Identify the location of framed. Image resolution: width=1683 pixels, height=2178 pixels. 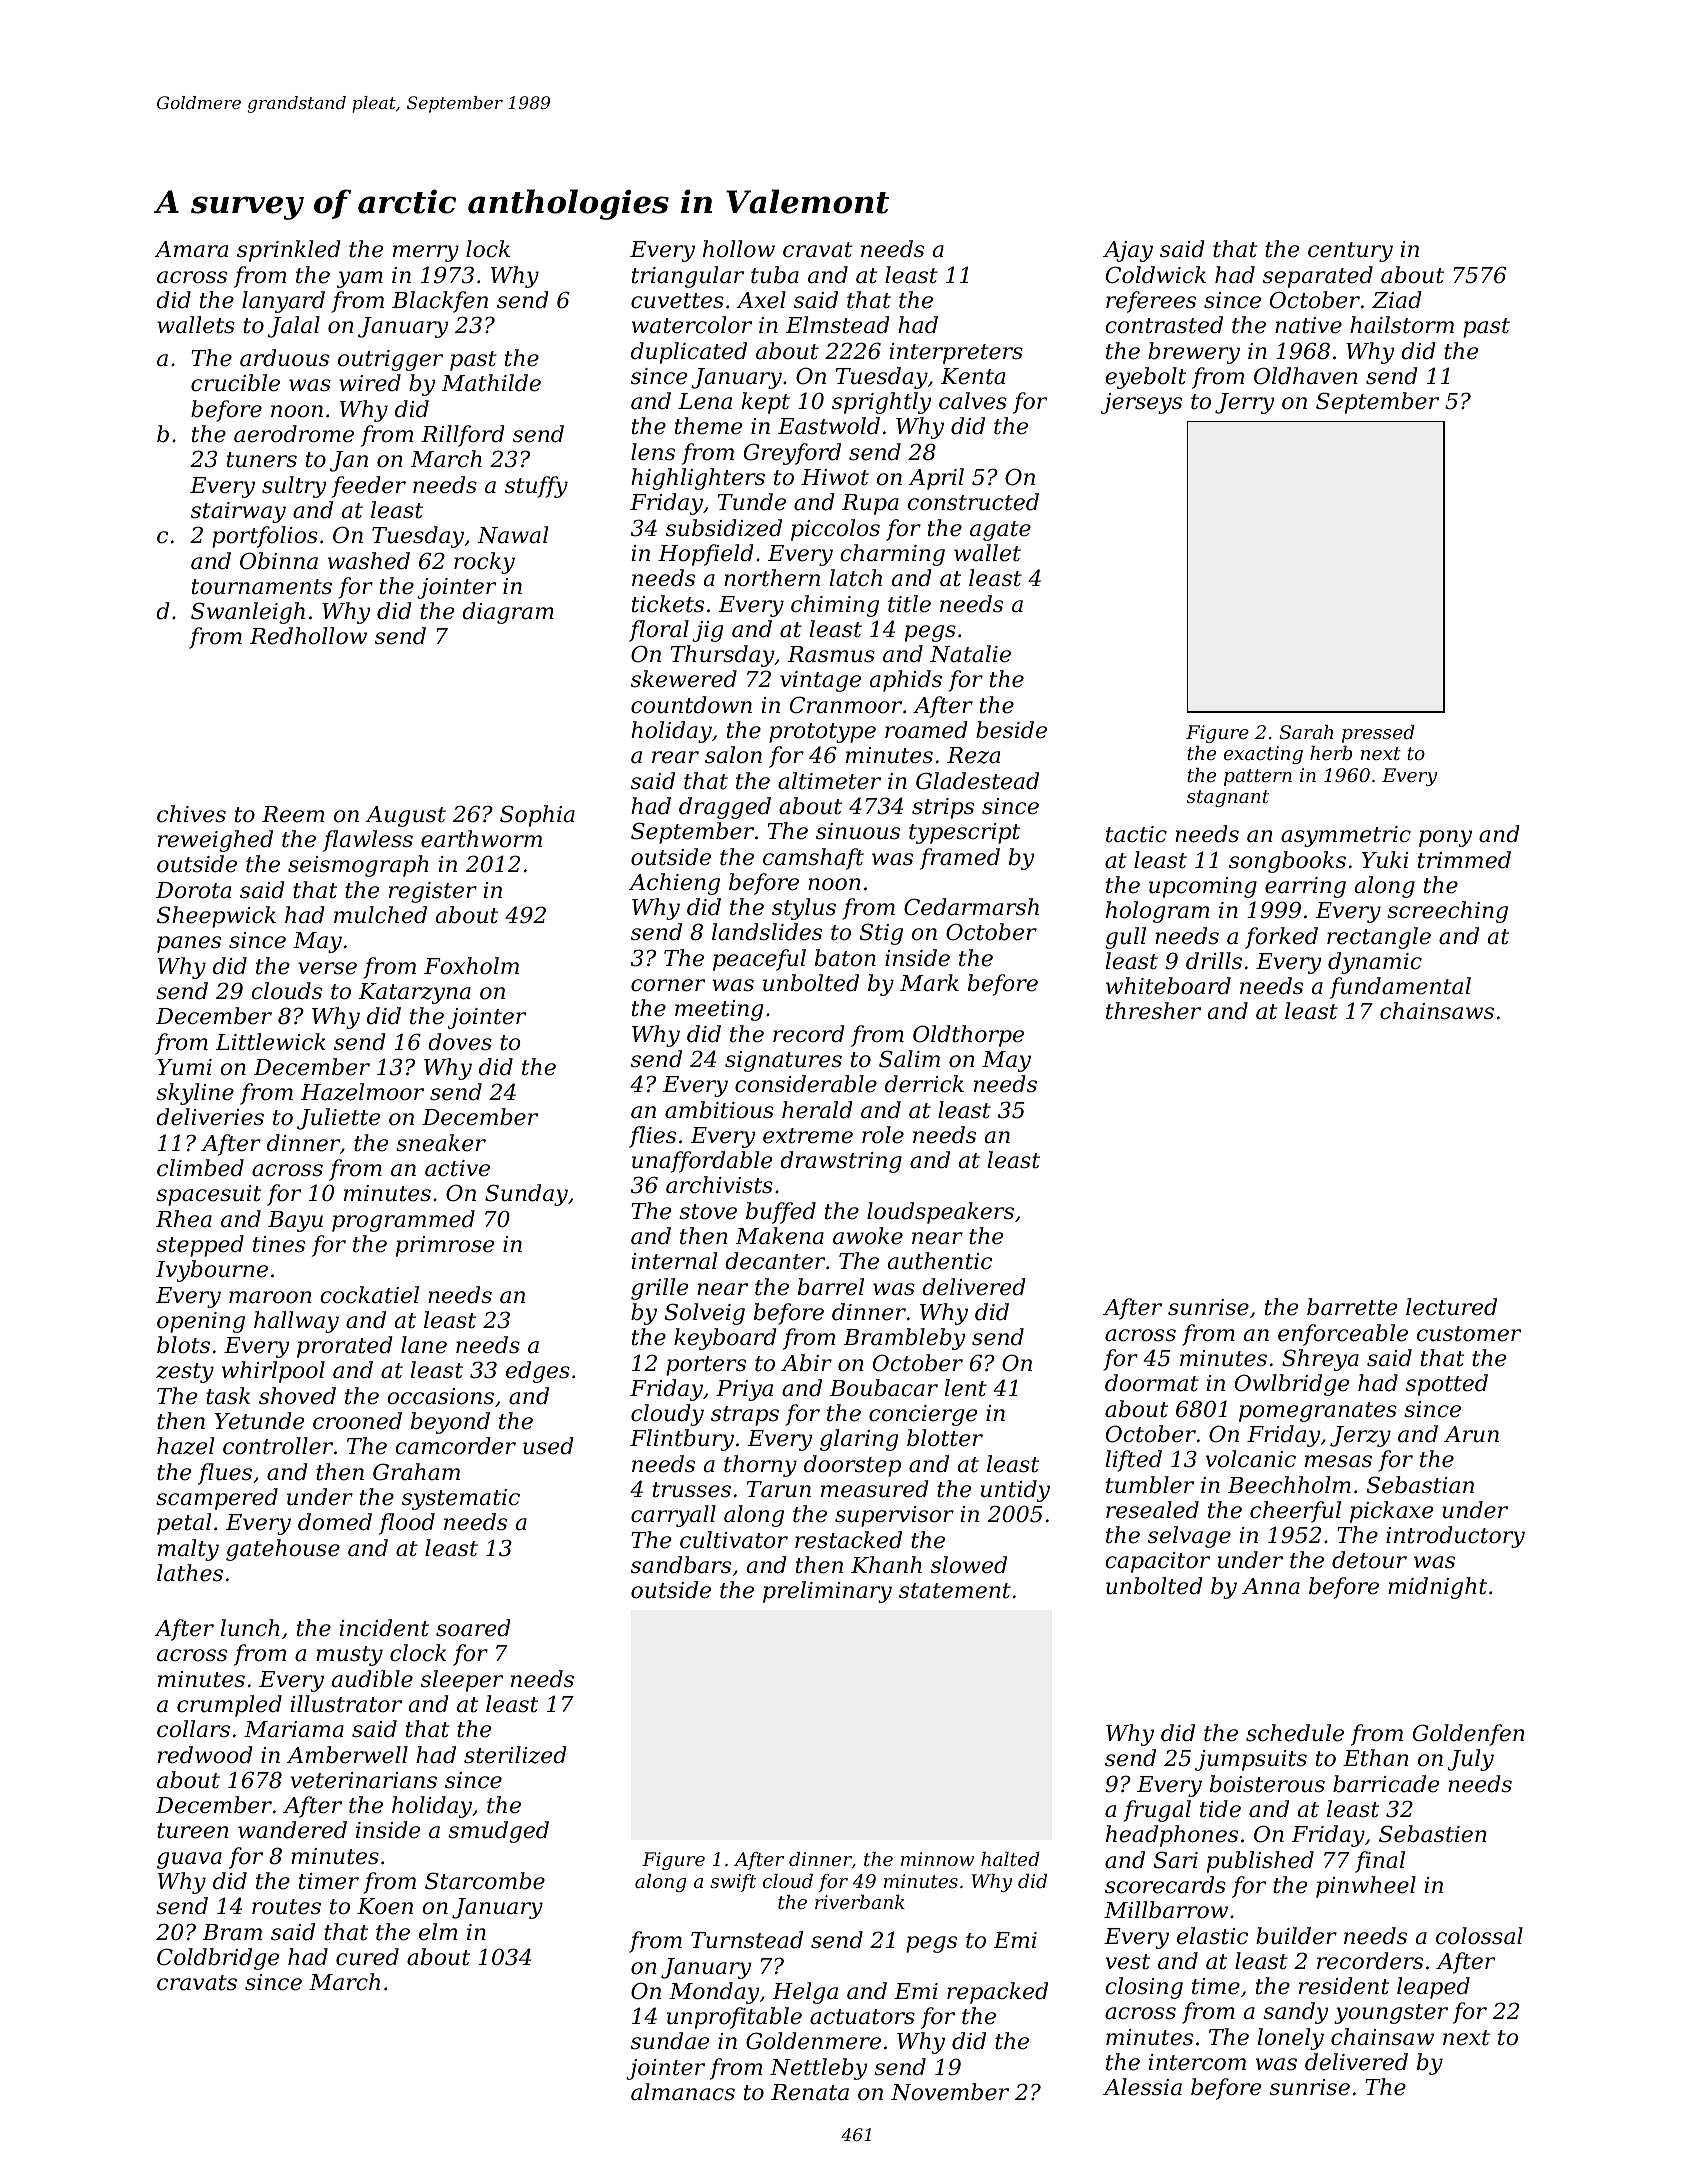
(960, 859).
